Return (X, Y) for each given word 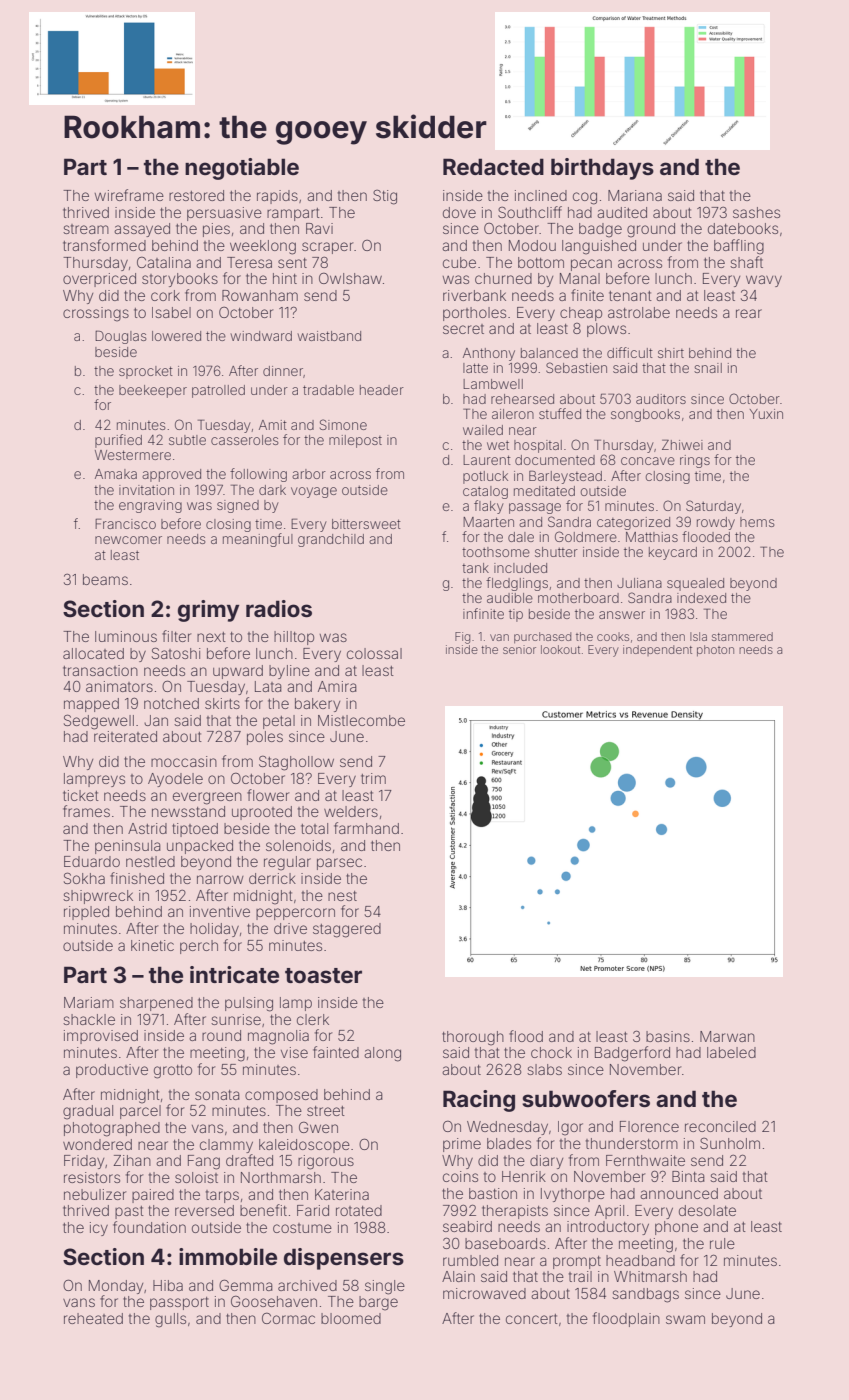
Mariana (635, 195)
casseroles (244, 440)
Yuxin (766, 414)
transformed (104, 245)
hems (757, 522)
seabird (467, 1226)
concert (532, 1319)
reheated (93, 1318)
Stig (385, 197)
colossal (374, 653)
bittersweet (366, 524)
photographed (112, 1129)
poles (265, 738)
